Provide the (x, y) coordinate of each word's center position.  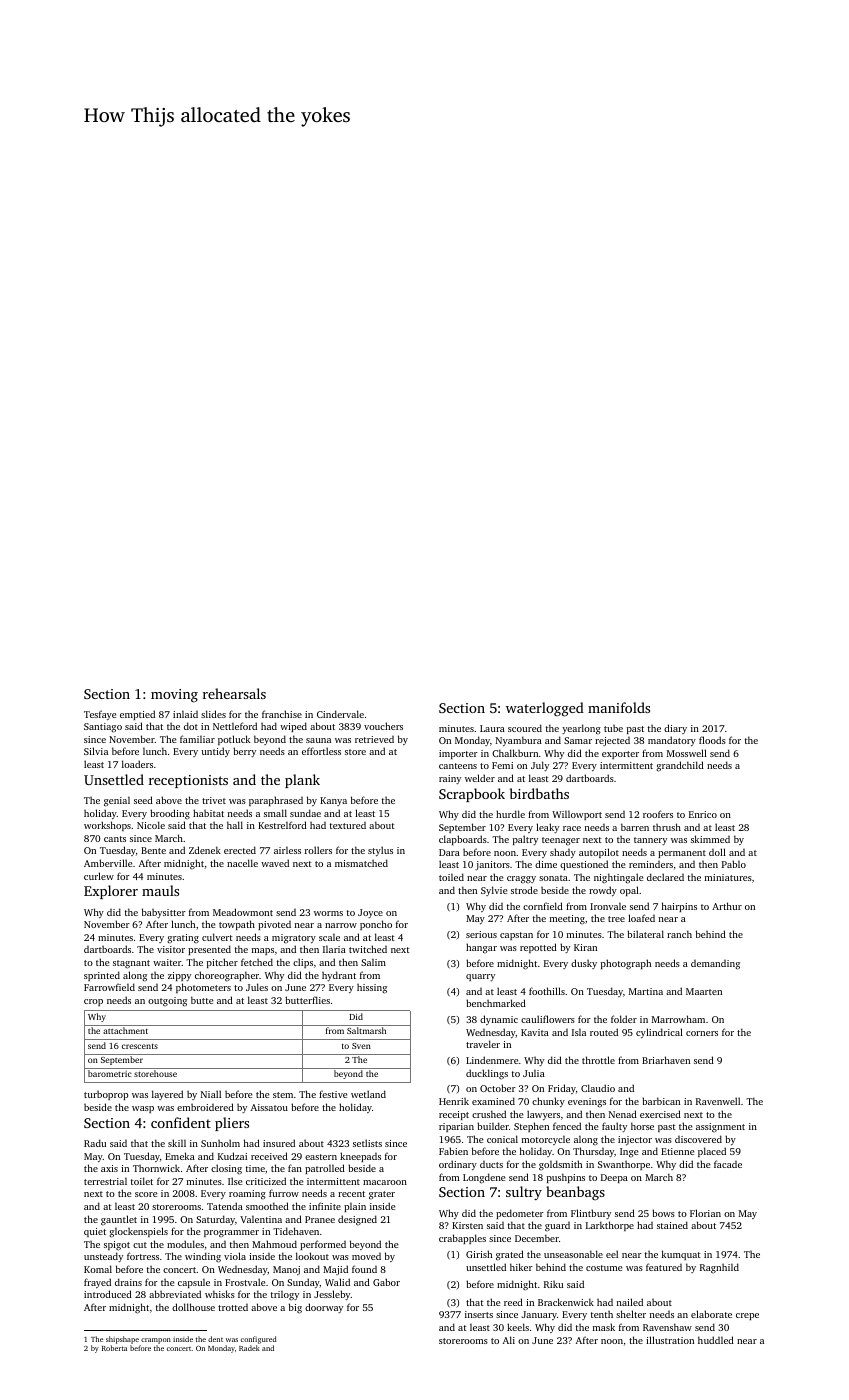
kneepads (360, 1157)
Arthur (727, 906)
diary (675, 729)
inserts (479, 1314)
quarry (480, 977)
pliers (232, 1124)
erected (240, 850)
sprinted (102, 976)
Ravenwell (718, 1101)
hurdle (510, 814)
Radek (249, 1348)
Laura (492, 728)
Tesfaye (100, 715)
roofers (658, 814)
